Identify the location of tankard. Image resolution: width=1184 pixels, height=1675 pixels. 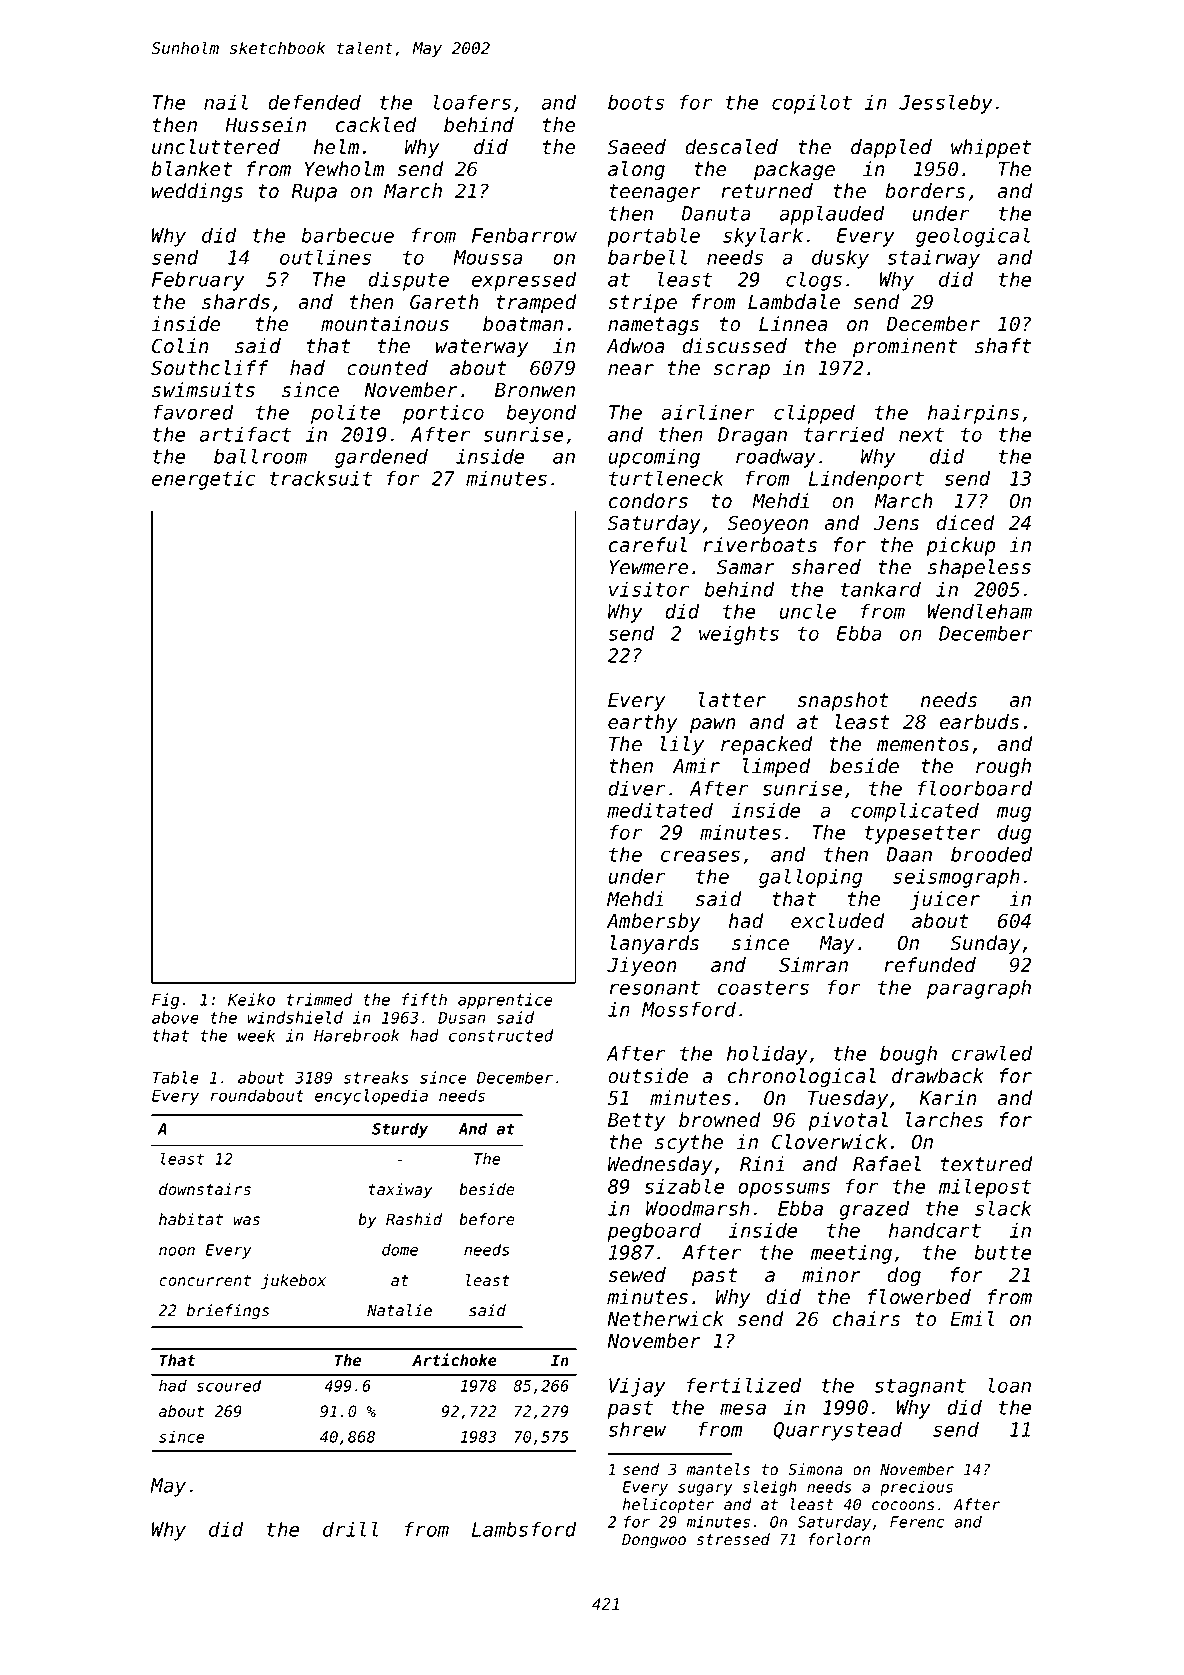
(881, 589).
